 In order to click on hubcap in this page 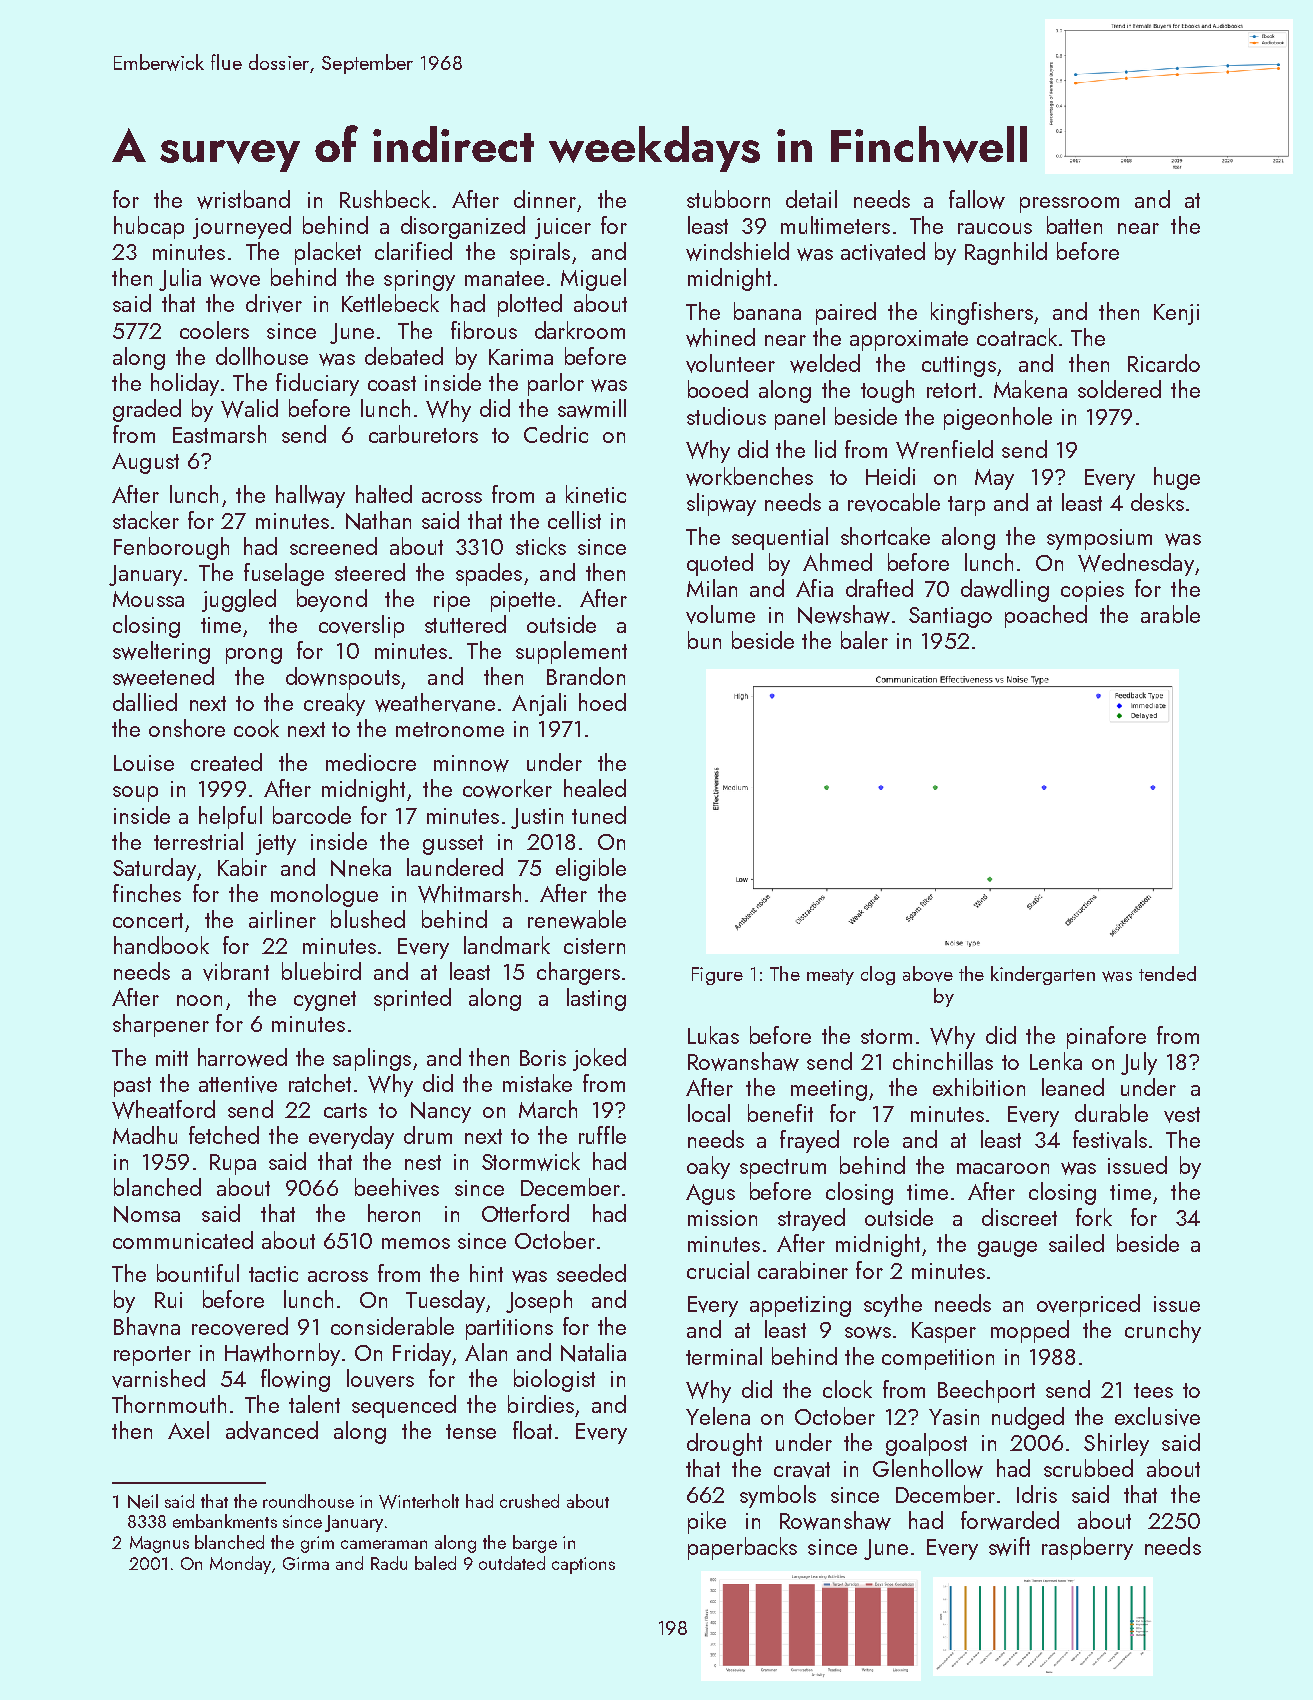, I will do `click(149, 227)`.
